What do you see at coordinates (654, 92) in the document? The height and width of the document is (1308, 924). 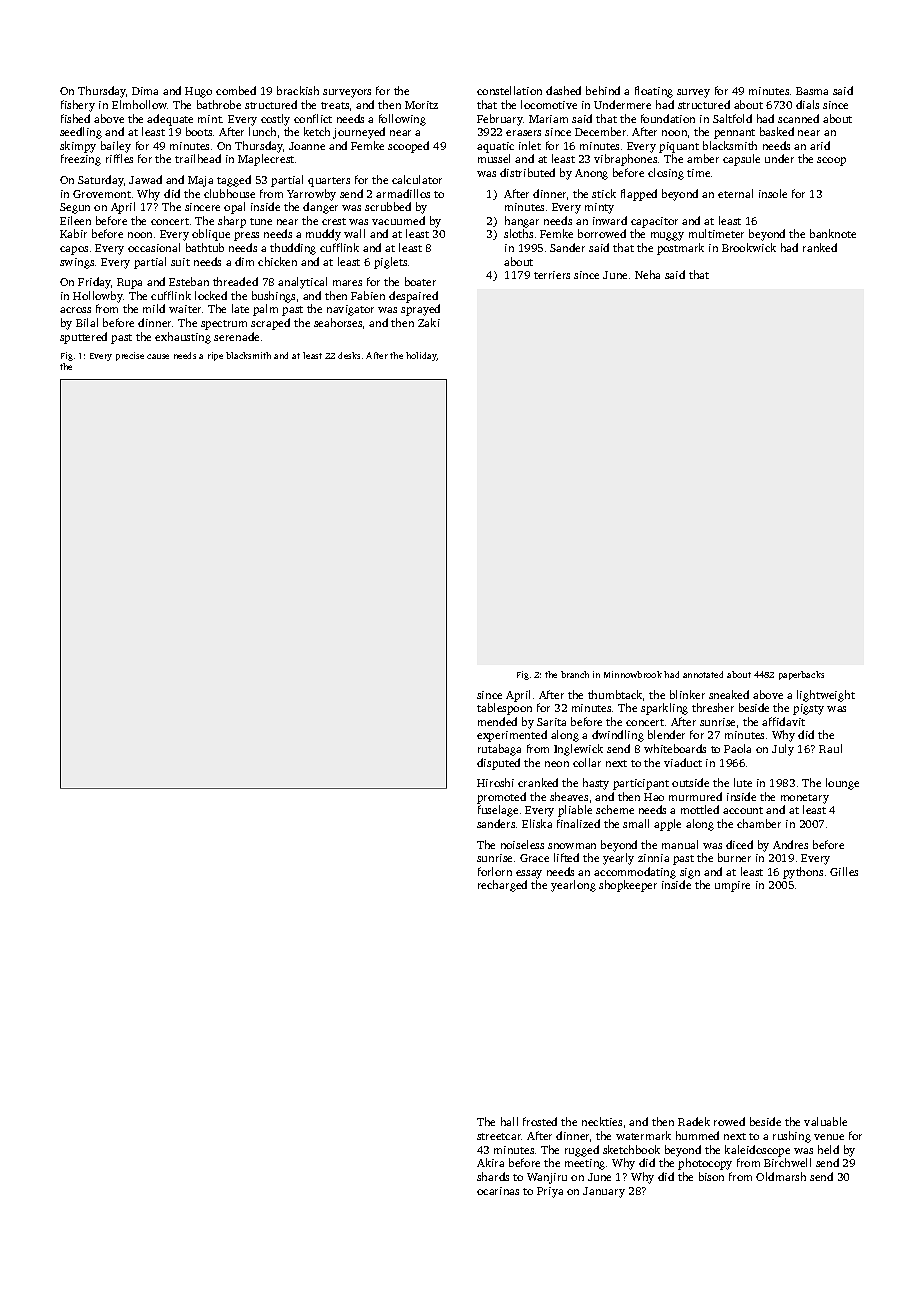 I see `floating` at bounding box center [654, 92].
